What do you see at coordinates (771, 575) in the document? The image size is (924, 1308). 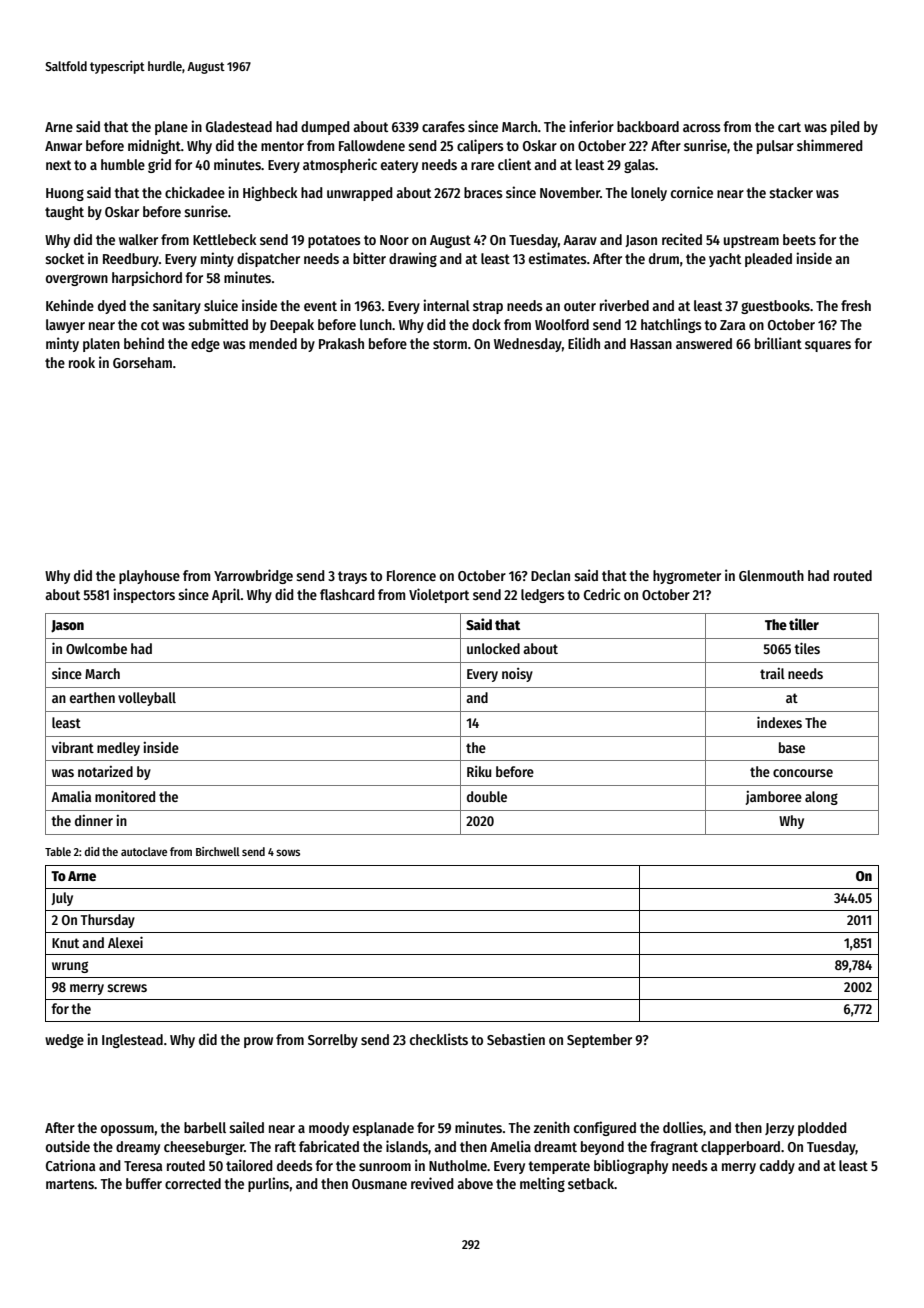 I see `Glenmouth` at bounding box center [771, 575].
